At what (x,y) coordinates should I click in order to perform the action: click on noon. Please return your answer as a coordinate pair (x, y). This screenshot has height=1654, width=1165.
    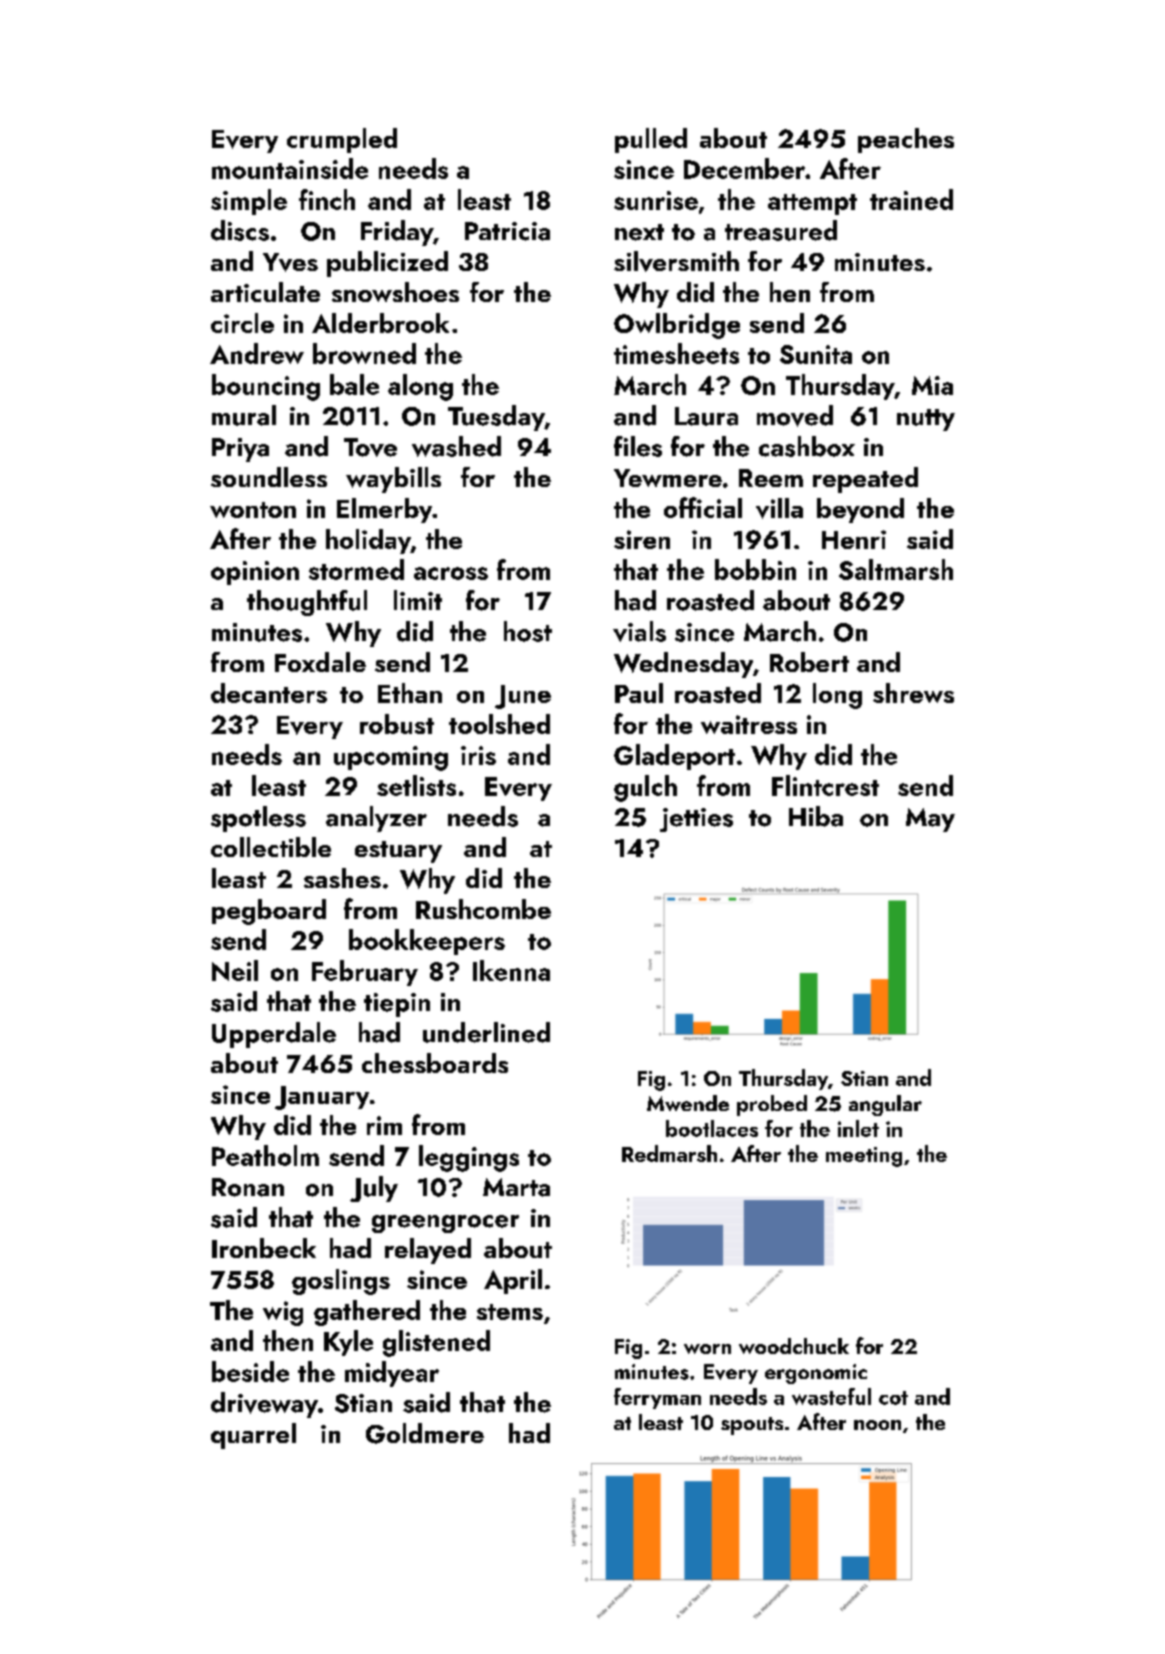
    Looking at the image, I should click on (877, 1425).
